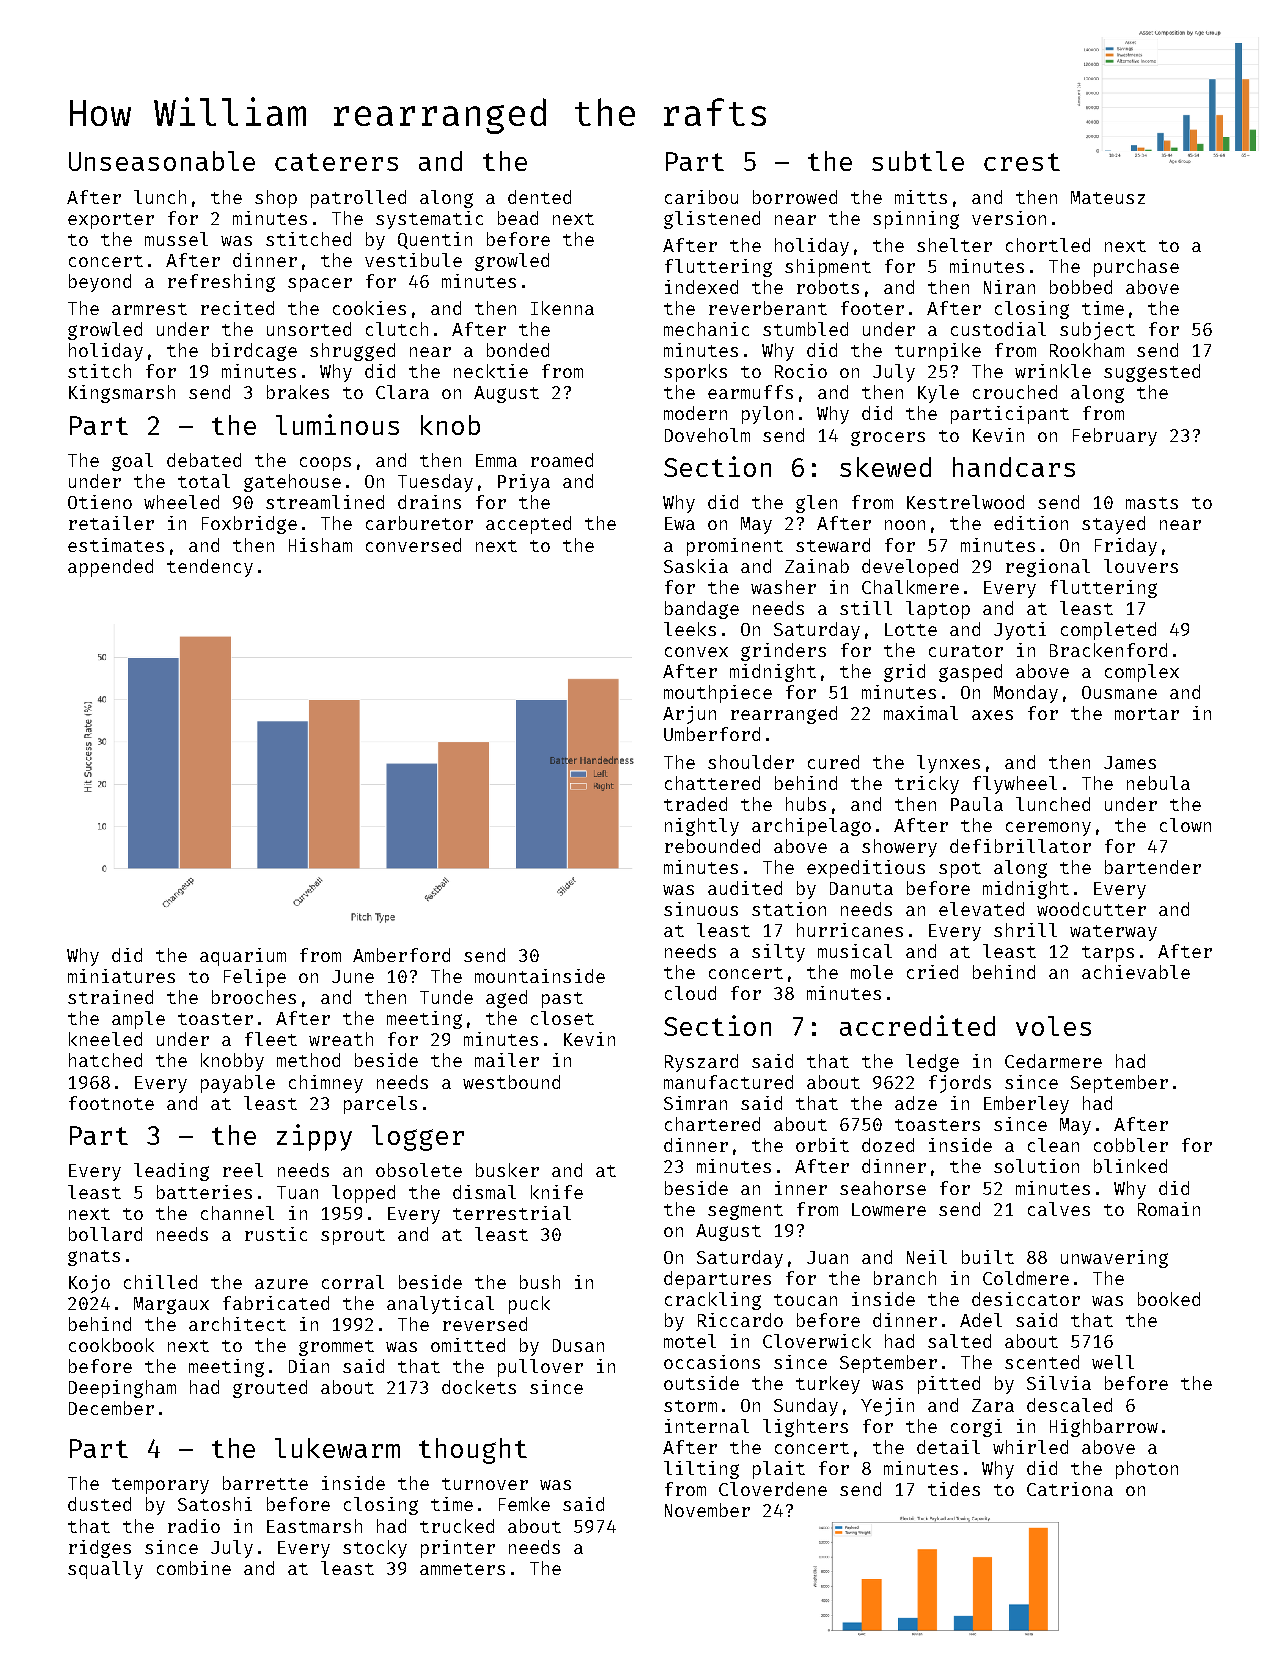 This page has height=1658, width=1281. I want to click on Mateusz, so click(1108, 197).
